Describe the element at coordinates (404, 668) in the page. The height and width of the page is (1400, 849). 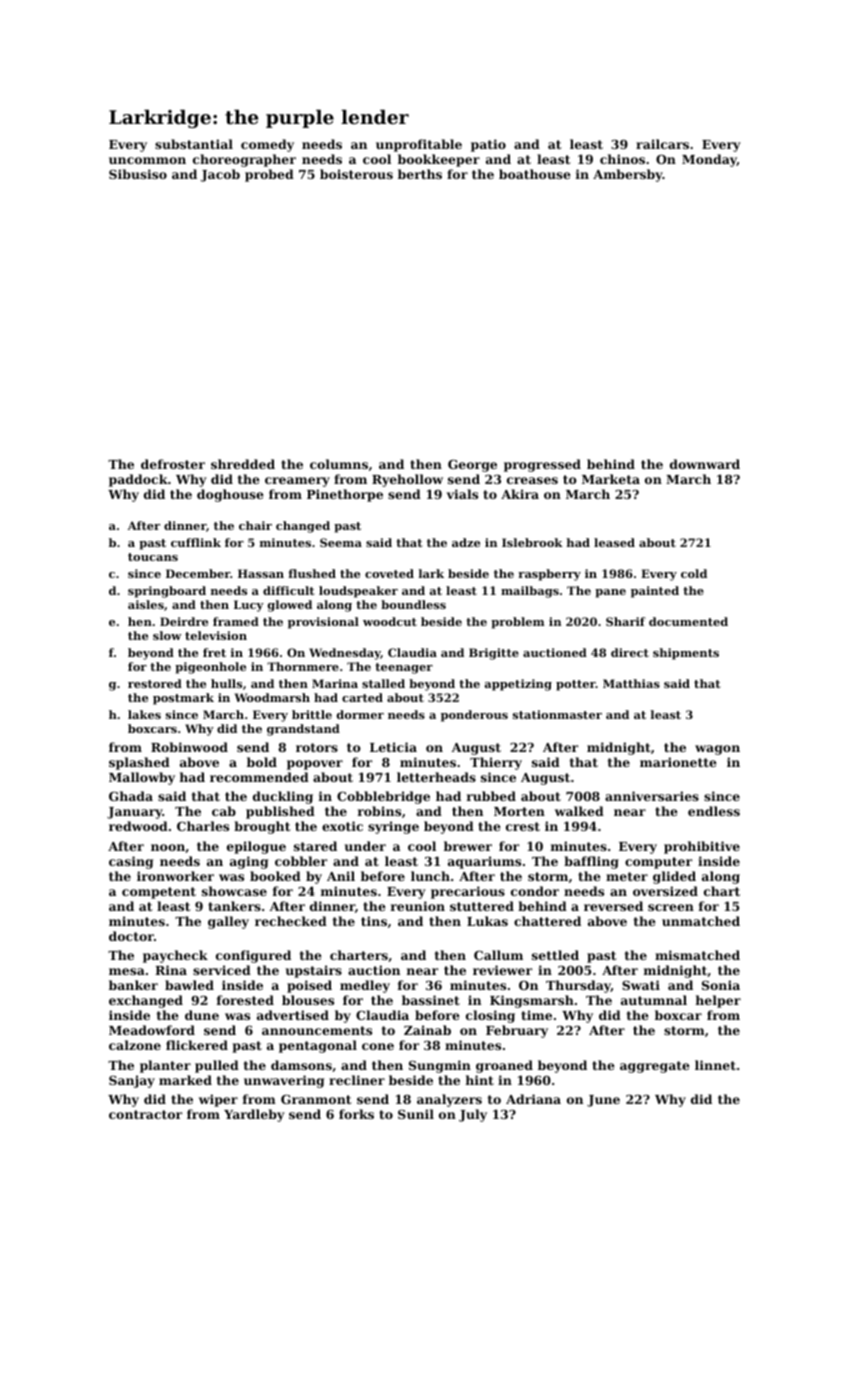
I see `teenager` at that location.
